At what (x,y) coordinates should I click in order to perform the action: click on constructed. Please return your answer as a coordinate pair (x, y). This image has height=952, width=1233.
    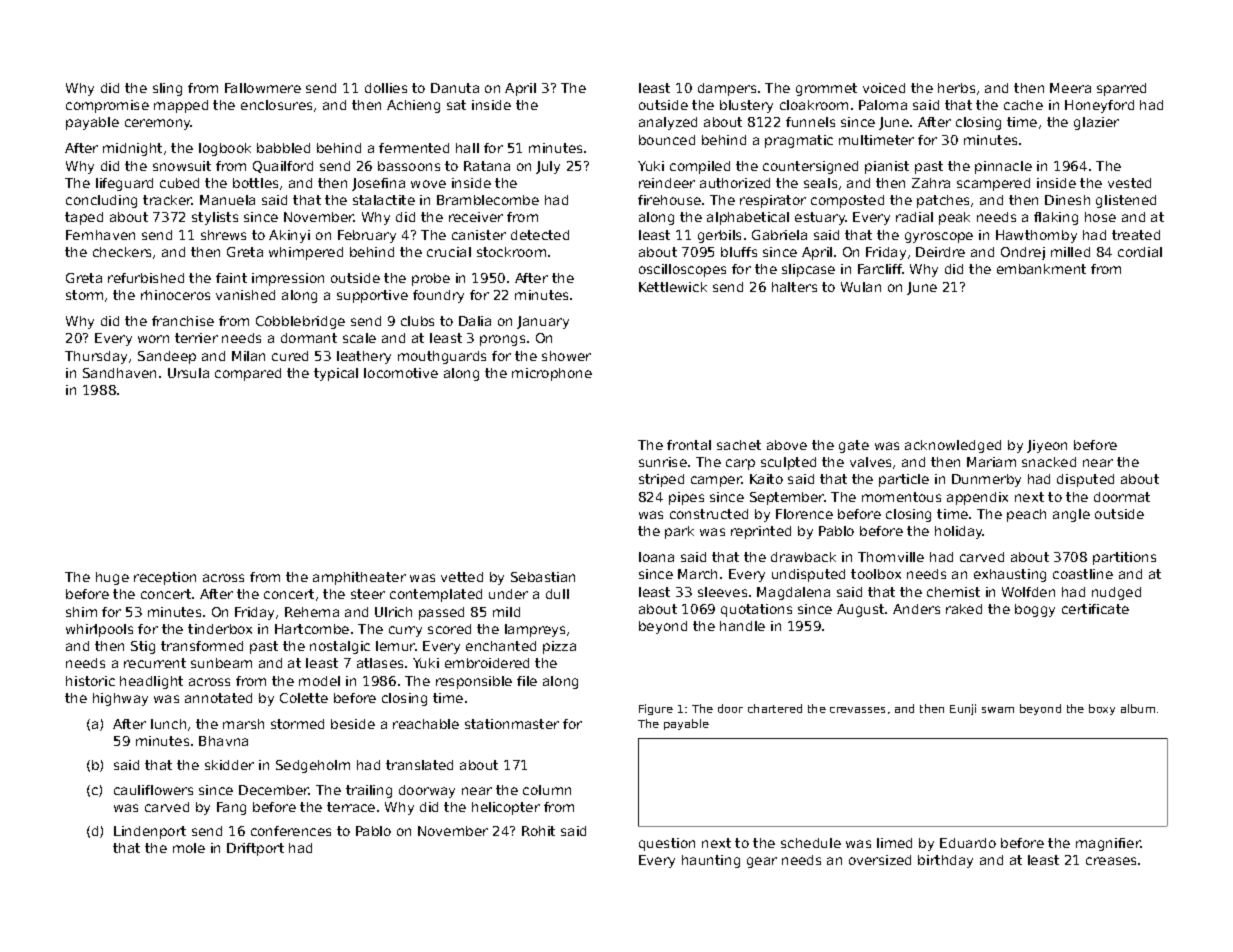
    Looking at the image, I should click on (709, 514).
